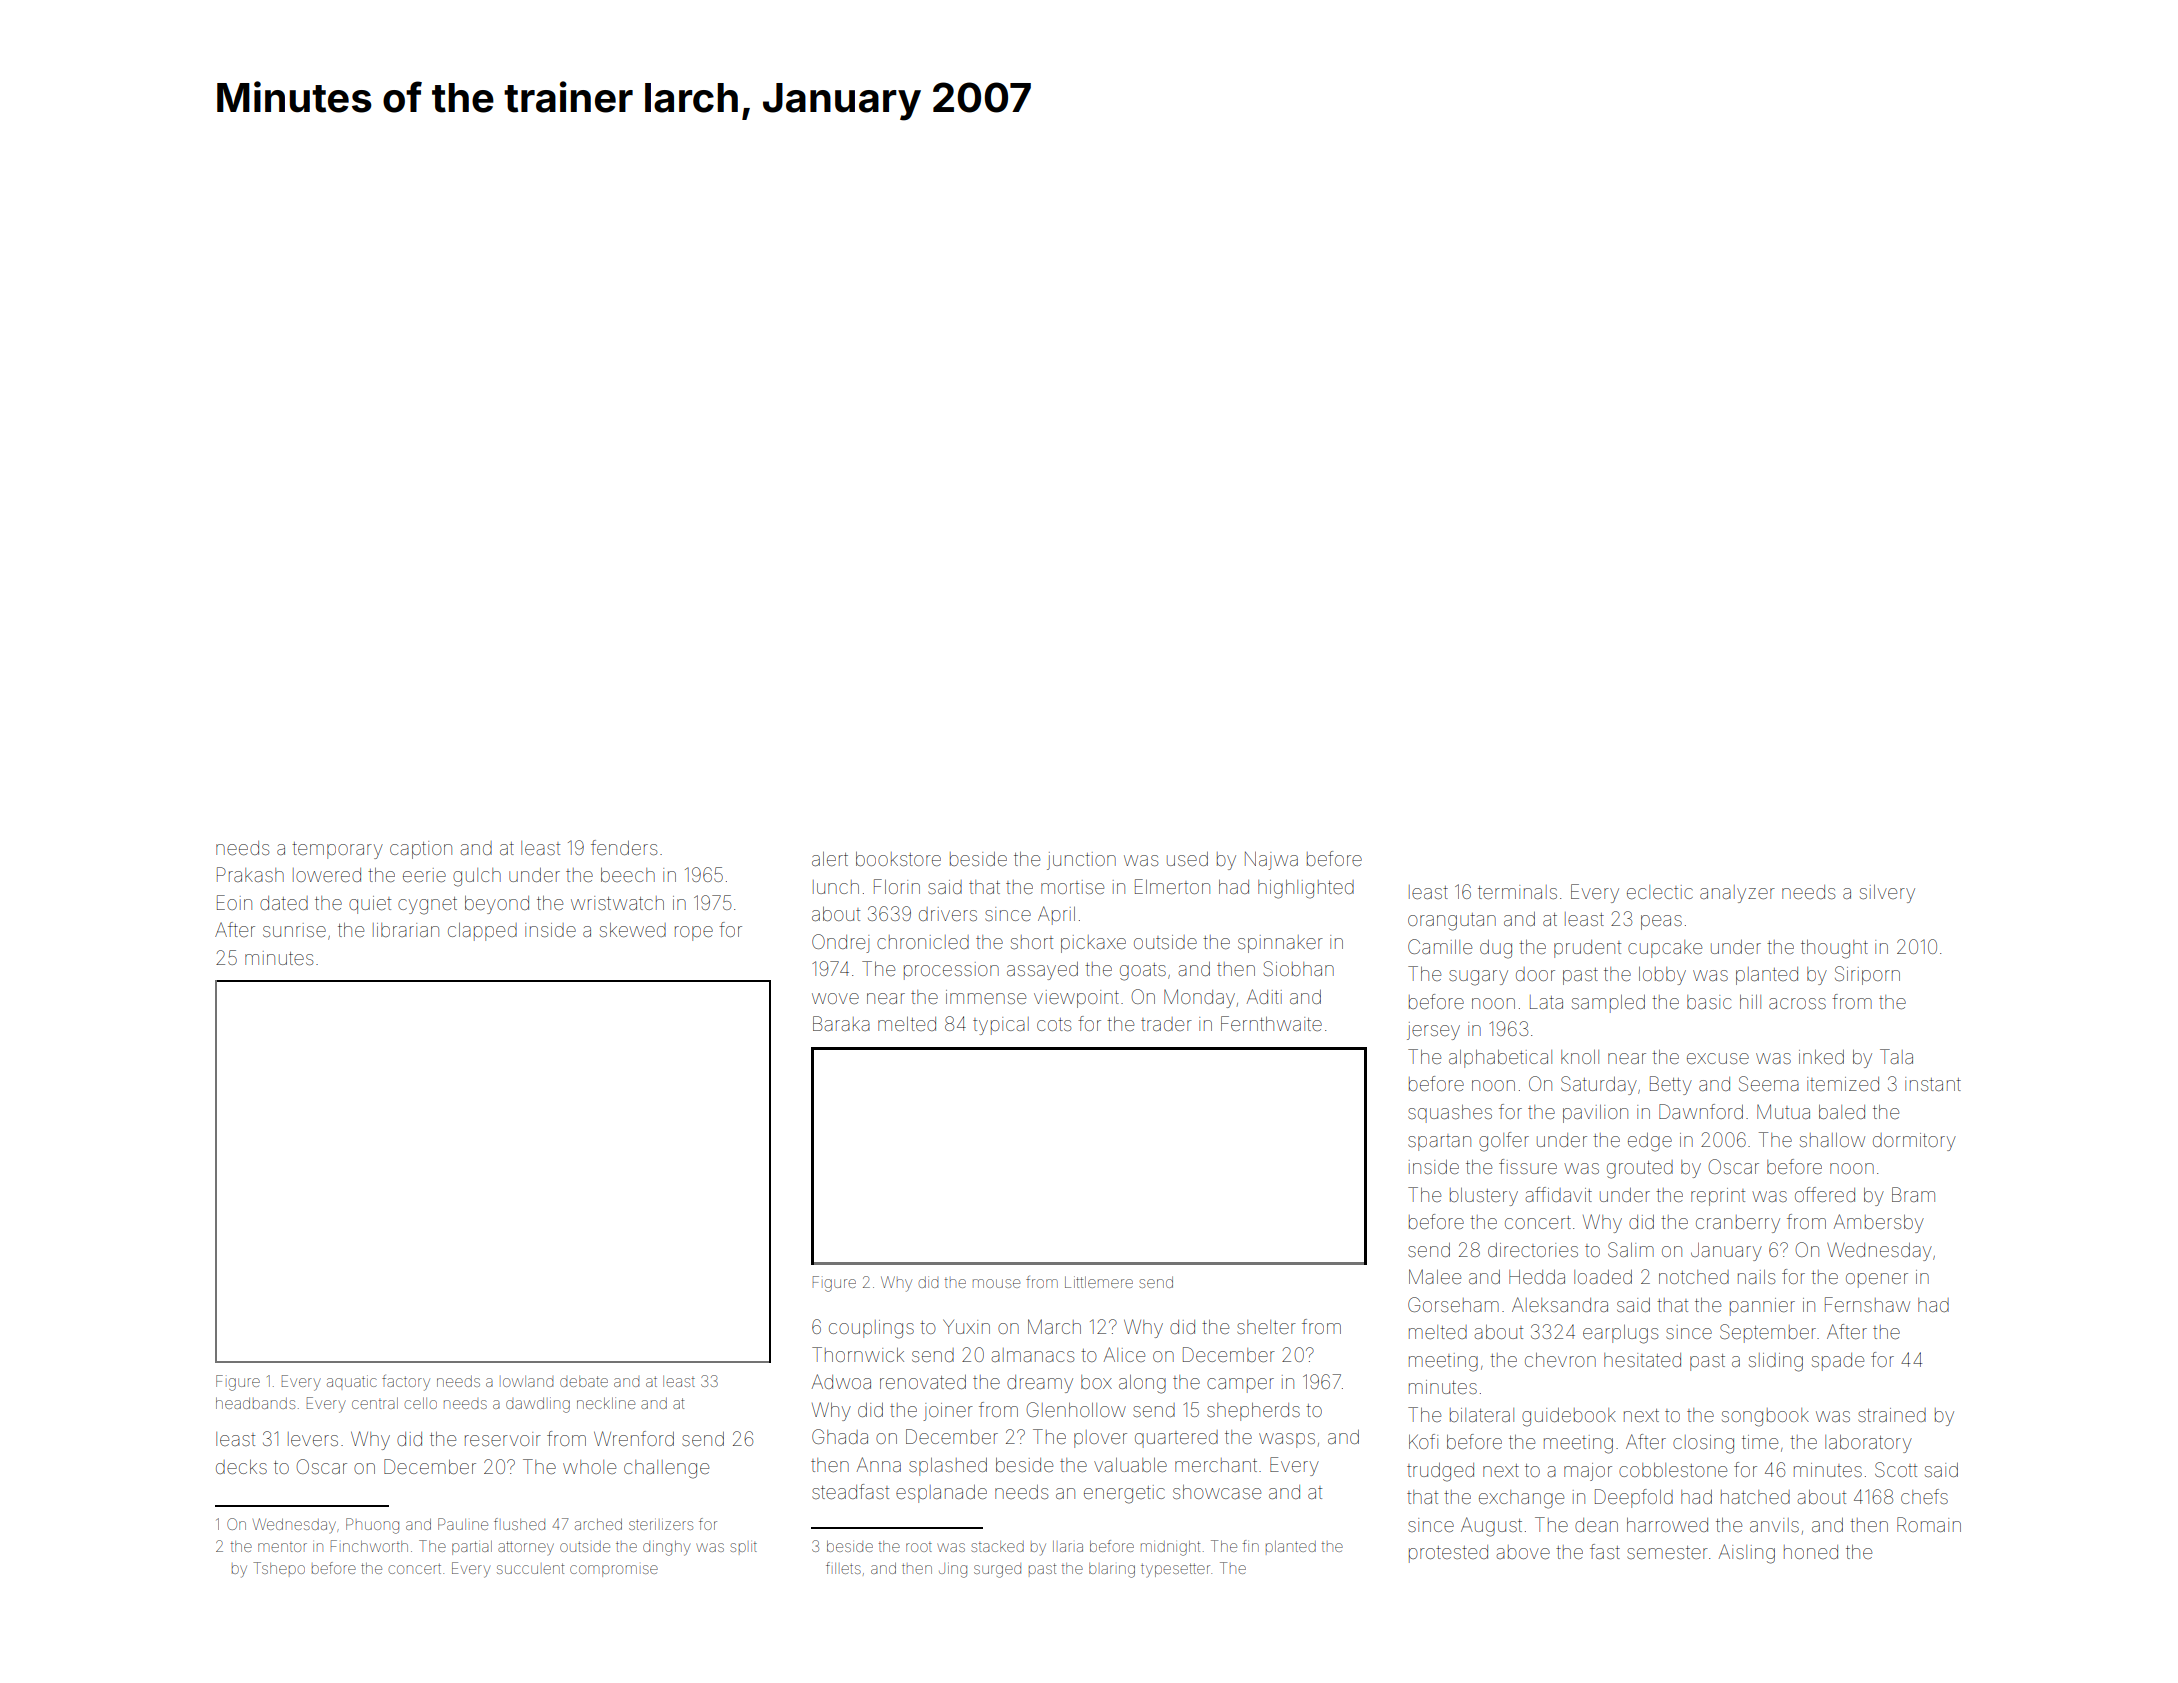 Image resolution: width=2178 pixels, height=1683 pixels. What do you see at coordinates (1811, 1552) in the image?
I see `honed` at bounding box center [1811, 1552].
